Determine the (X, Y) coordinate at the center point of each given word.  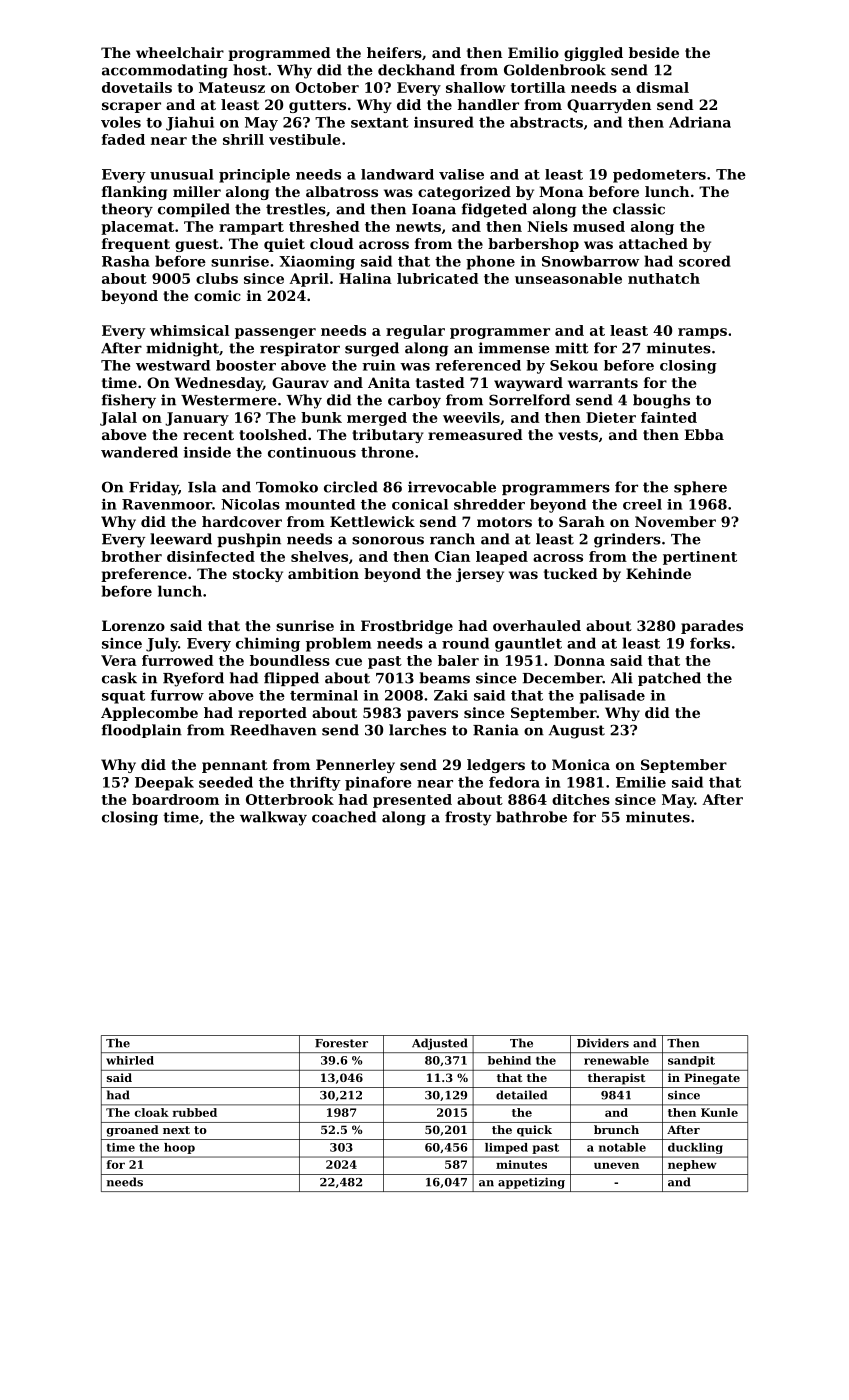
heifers (394, 52)
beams (444, 678)
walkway (273, 818)
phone (490, 262)
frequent (136, 245)
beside (654, 52)
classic (639, 209)
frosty (468, 818)
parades (712, 627)
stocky (258, 575)
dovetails (137, 87)
